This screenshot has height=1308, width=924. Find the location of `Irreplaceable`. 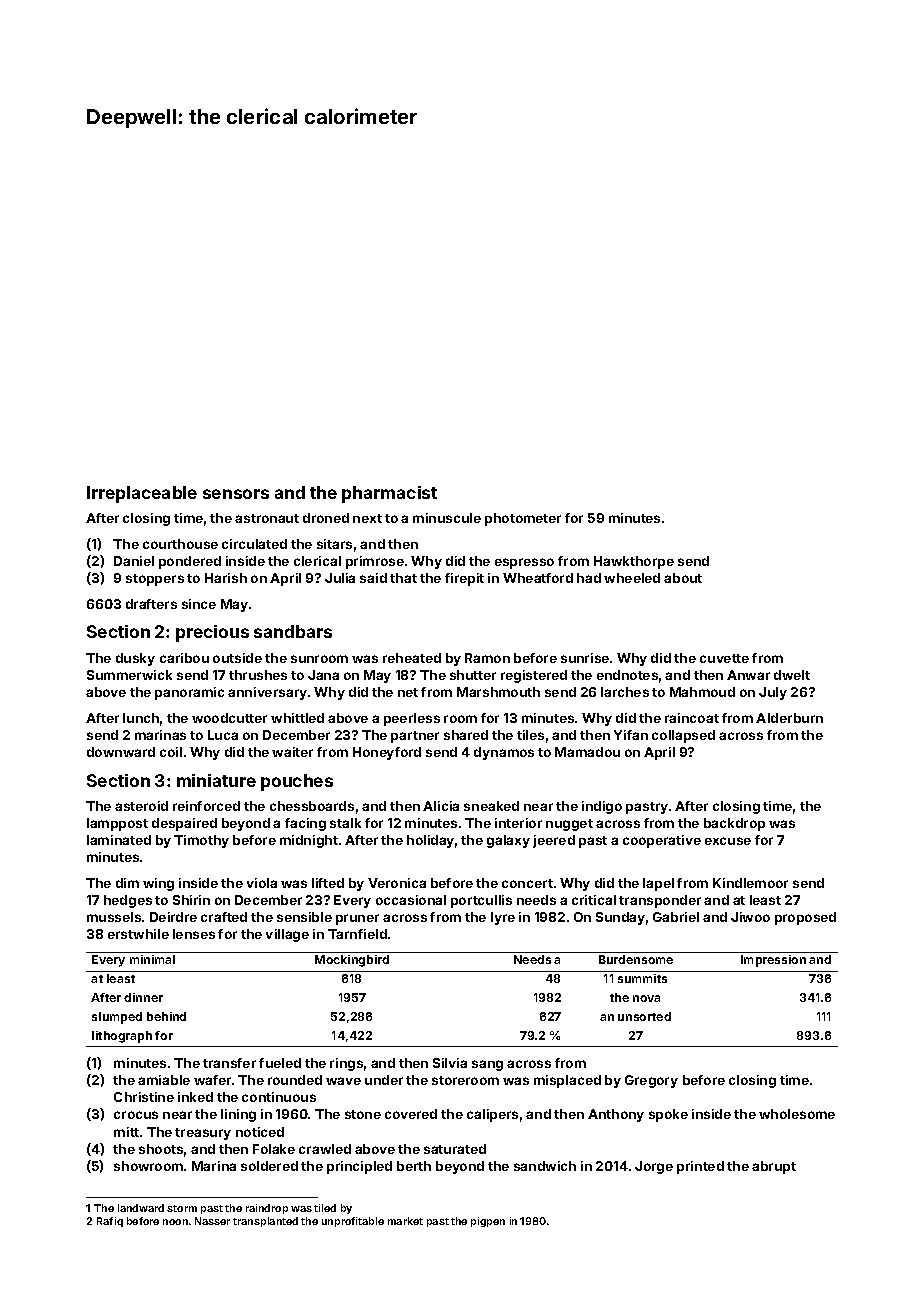

Irreplaceable is located at coordinates (142, 494).
